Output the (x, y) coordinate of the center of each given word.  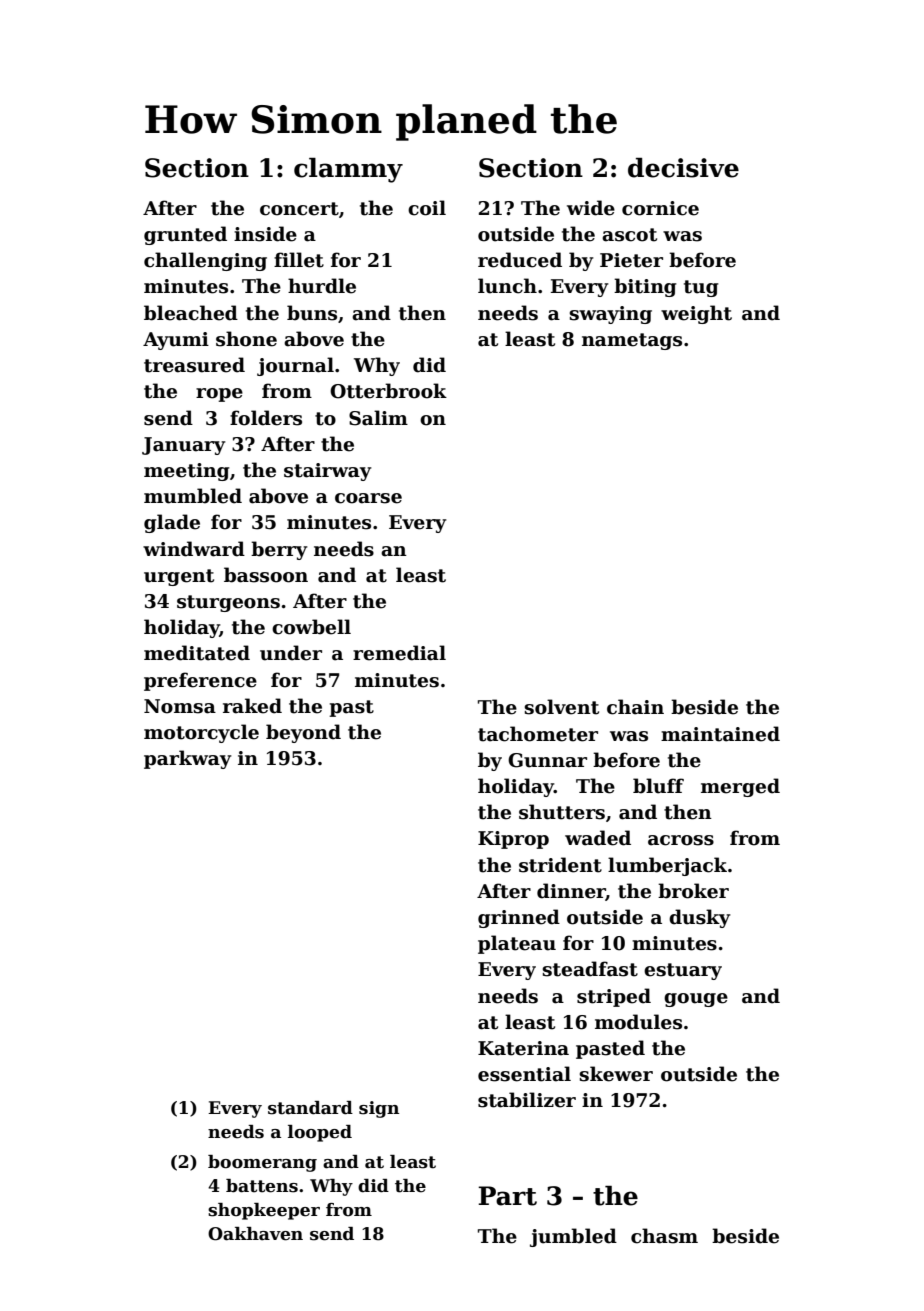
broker (693, 891)
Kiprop (513, 840)
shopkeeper (264, 1211)
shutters (562, 812)
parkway (188, 759)
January (184, 446)
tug (701, 288)
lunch (507, 286)
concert (299, 209)
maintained (720, 734)
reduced (520, 260)
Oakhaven (255, 1234)
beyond (303, 733)
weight (696, 314)
